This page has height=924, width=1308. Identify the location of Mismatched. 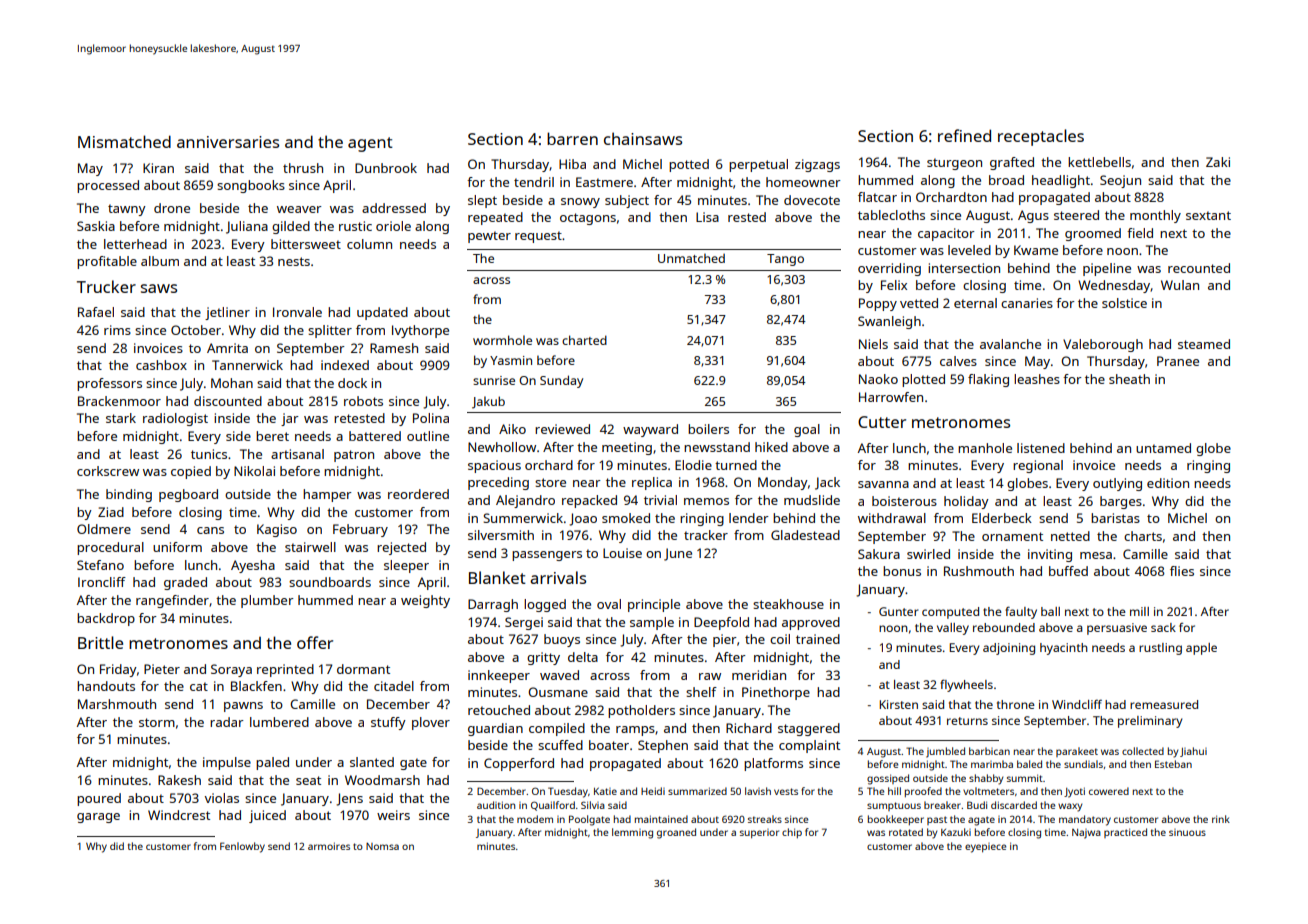
(124, 141).
